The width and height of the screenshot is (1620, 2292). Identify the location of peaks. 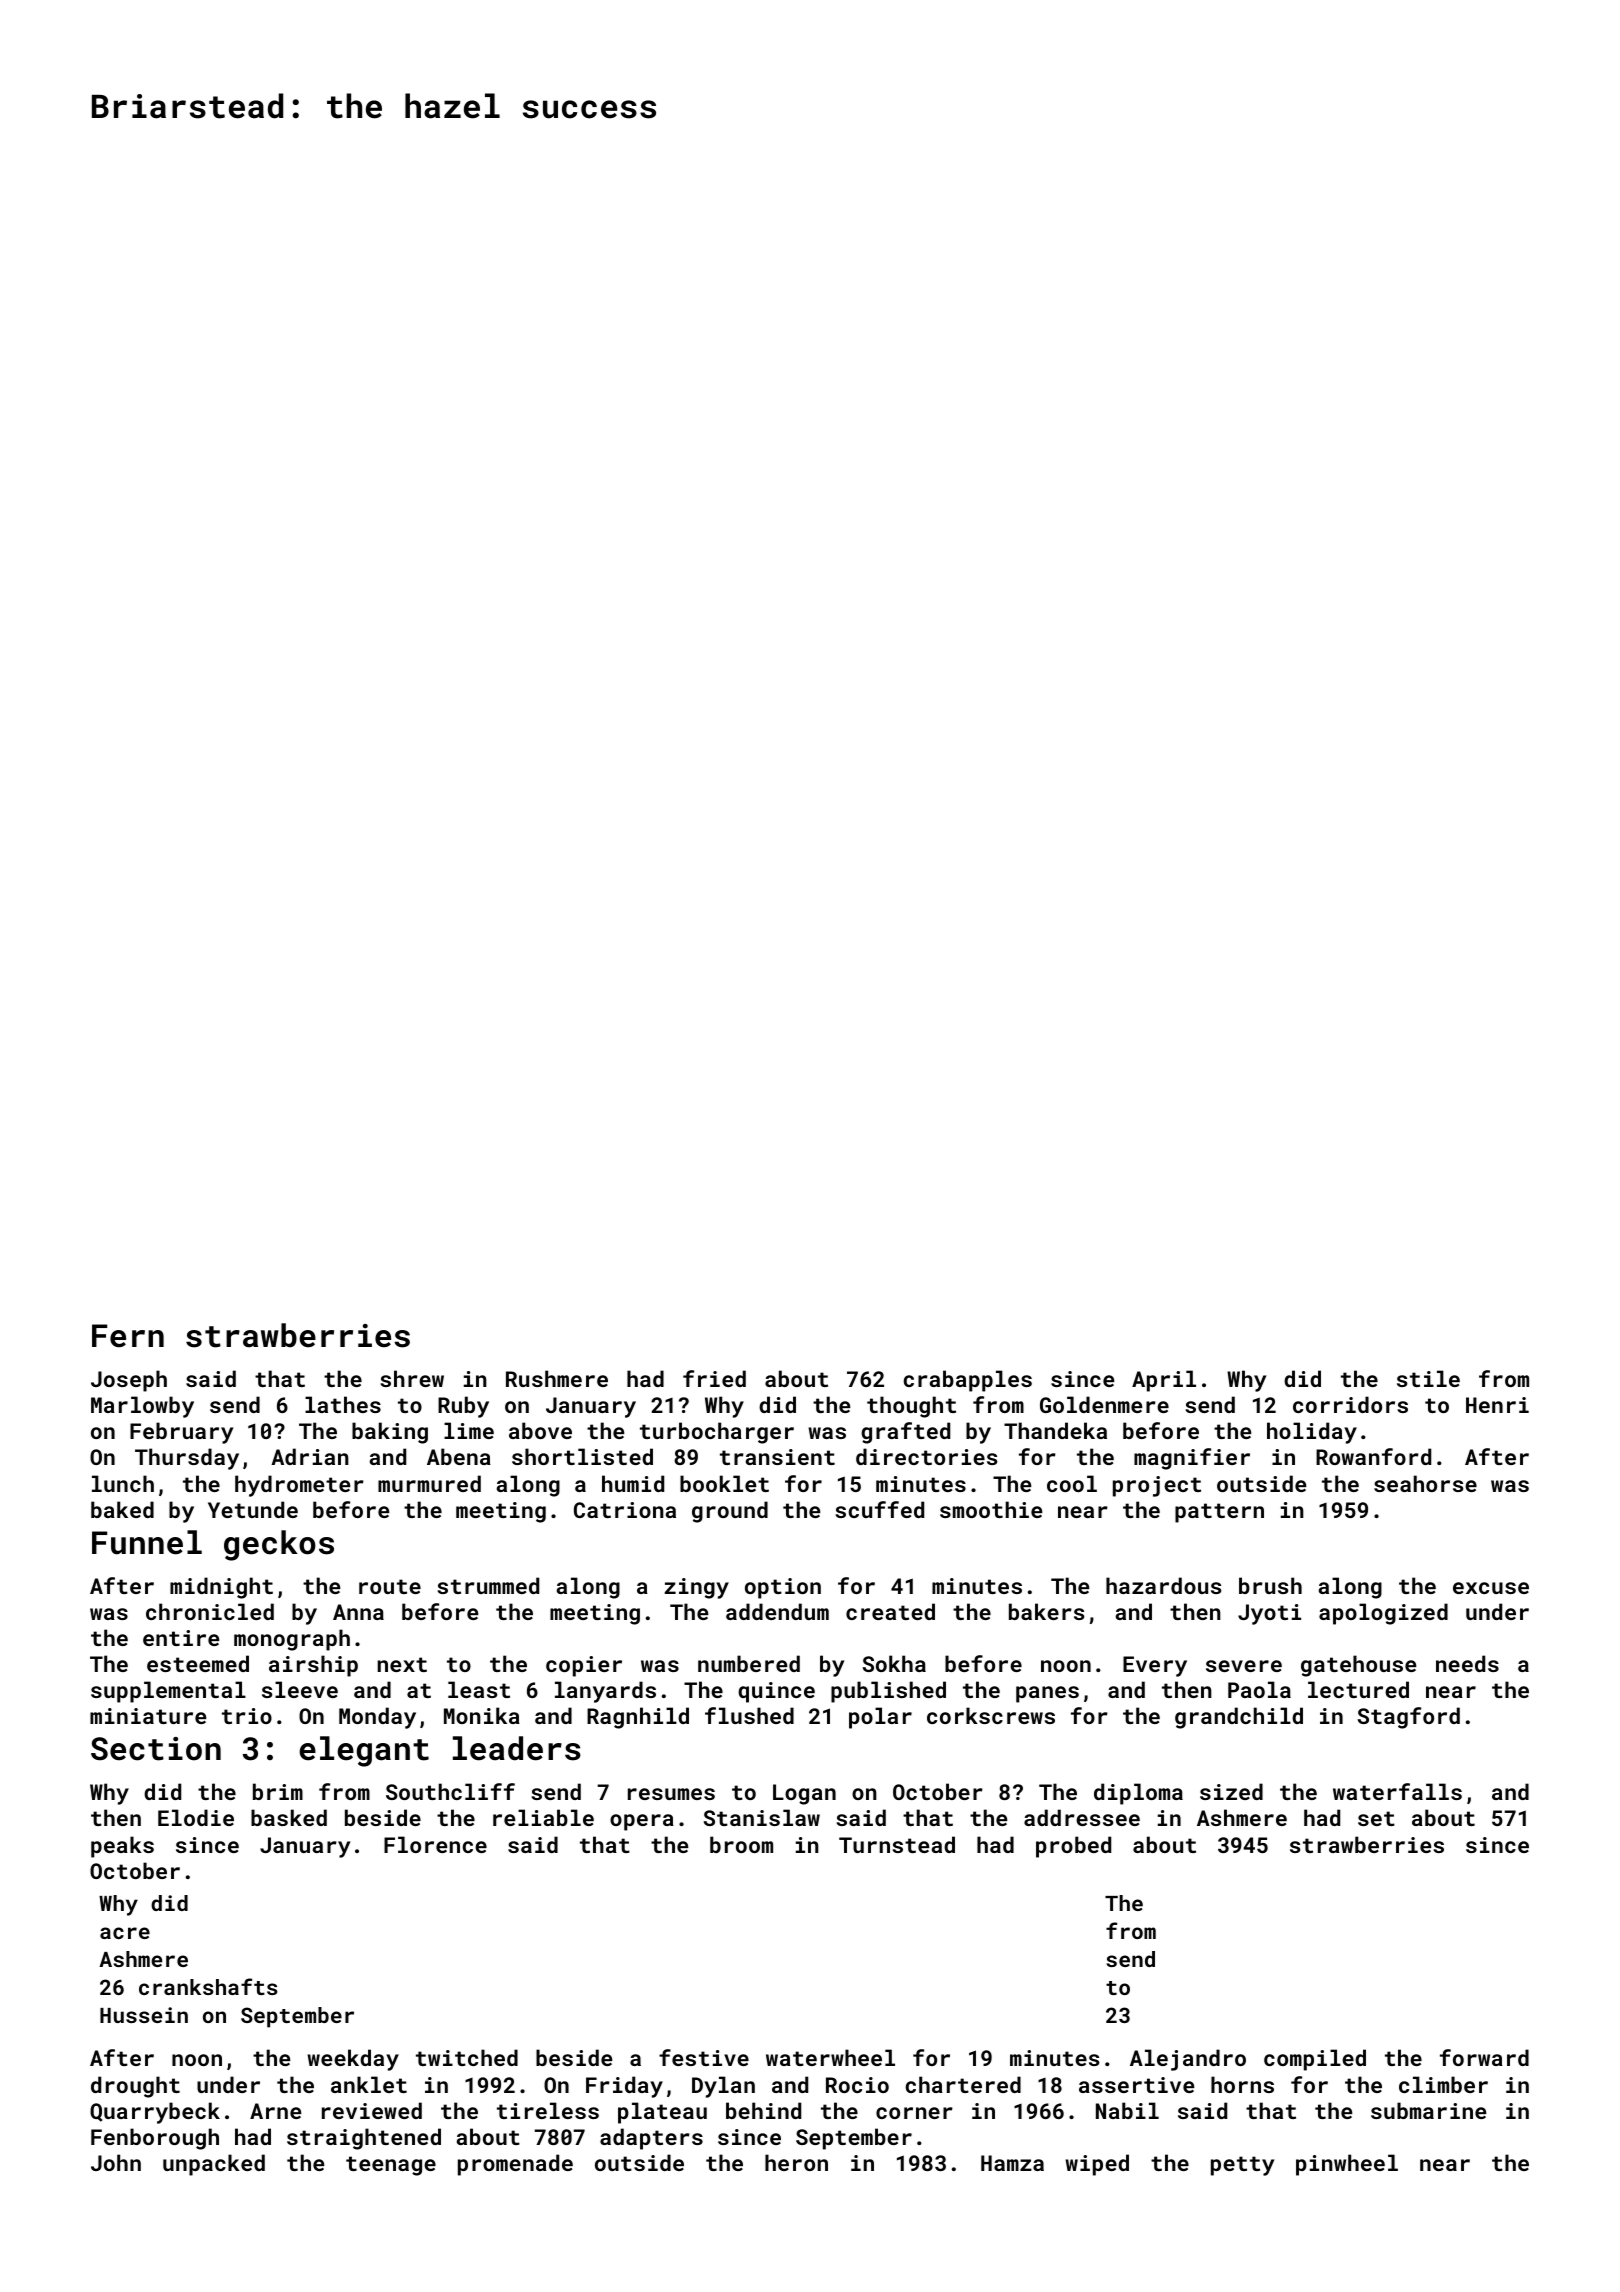
(122, 1847).
